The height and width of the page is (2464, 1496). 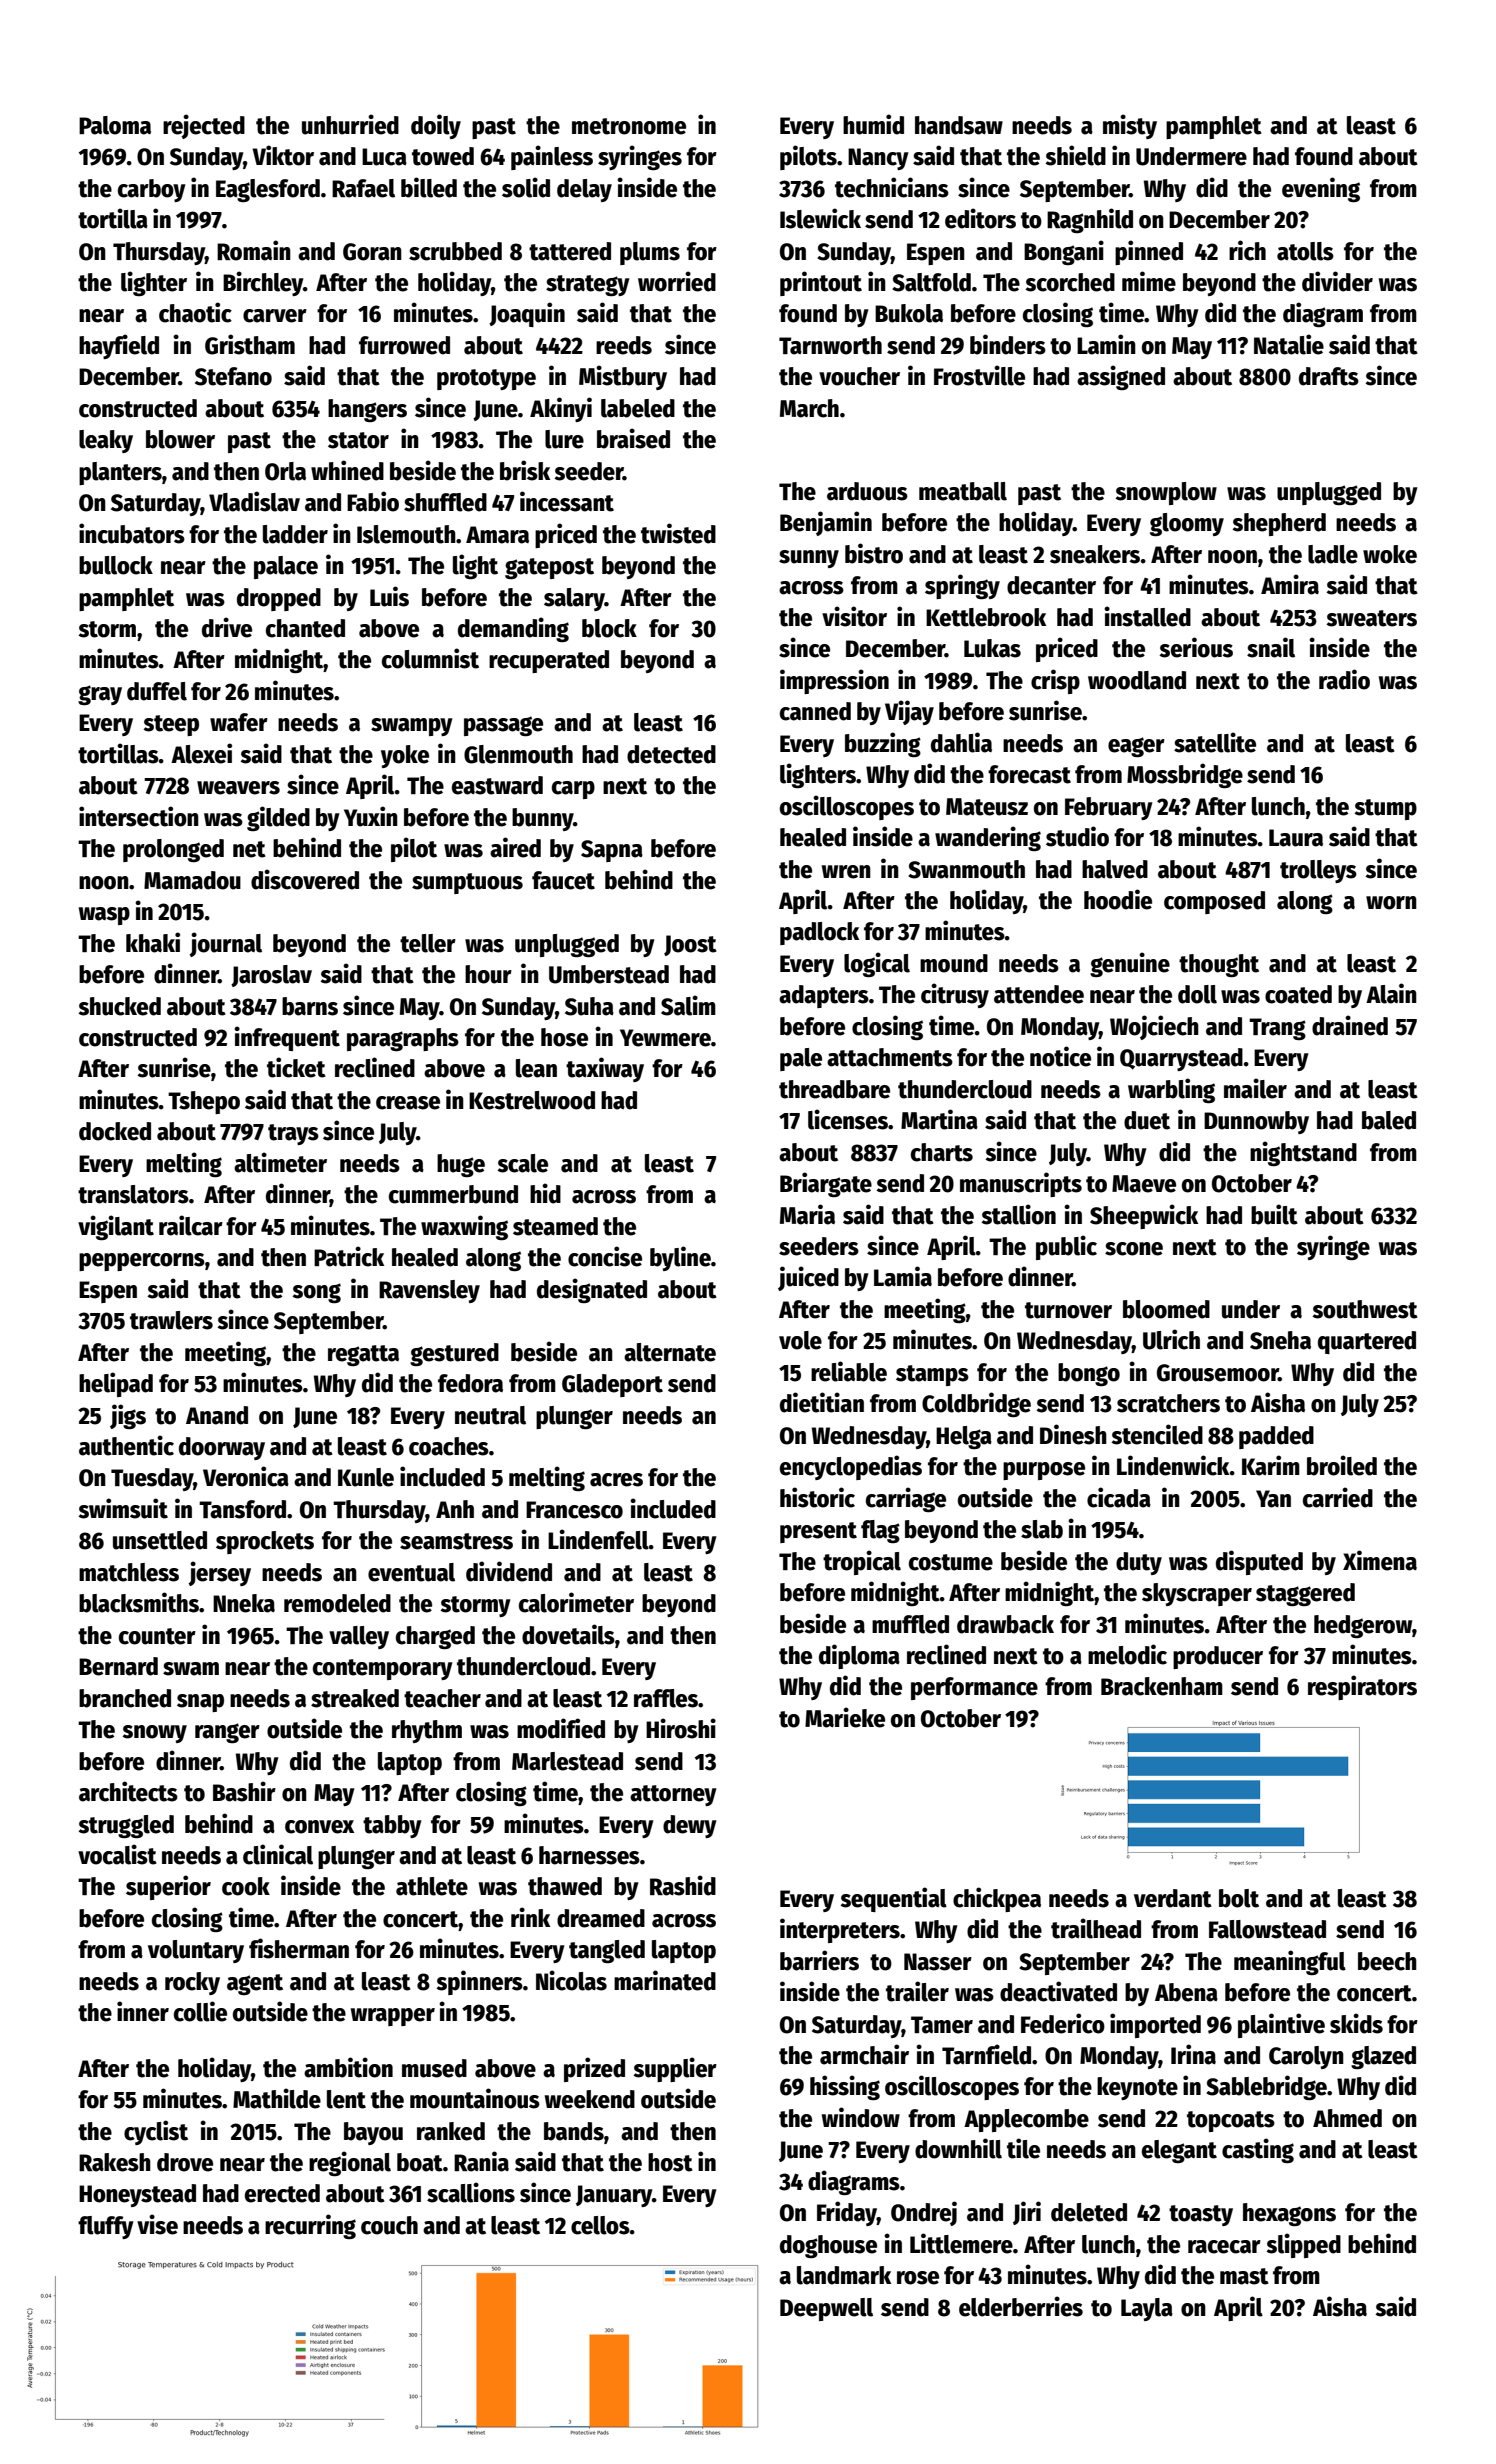 I want to click on Yuxin, so click(x=371, y=816).
